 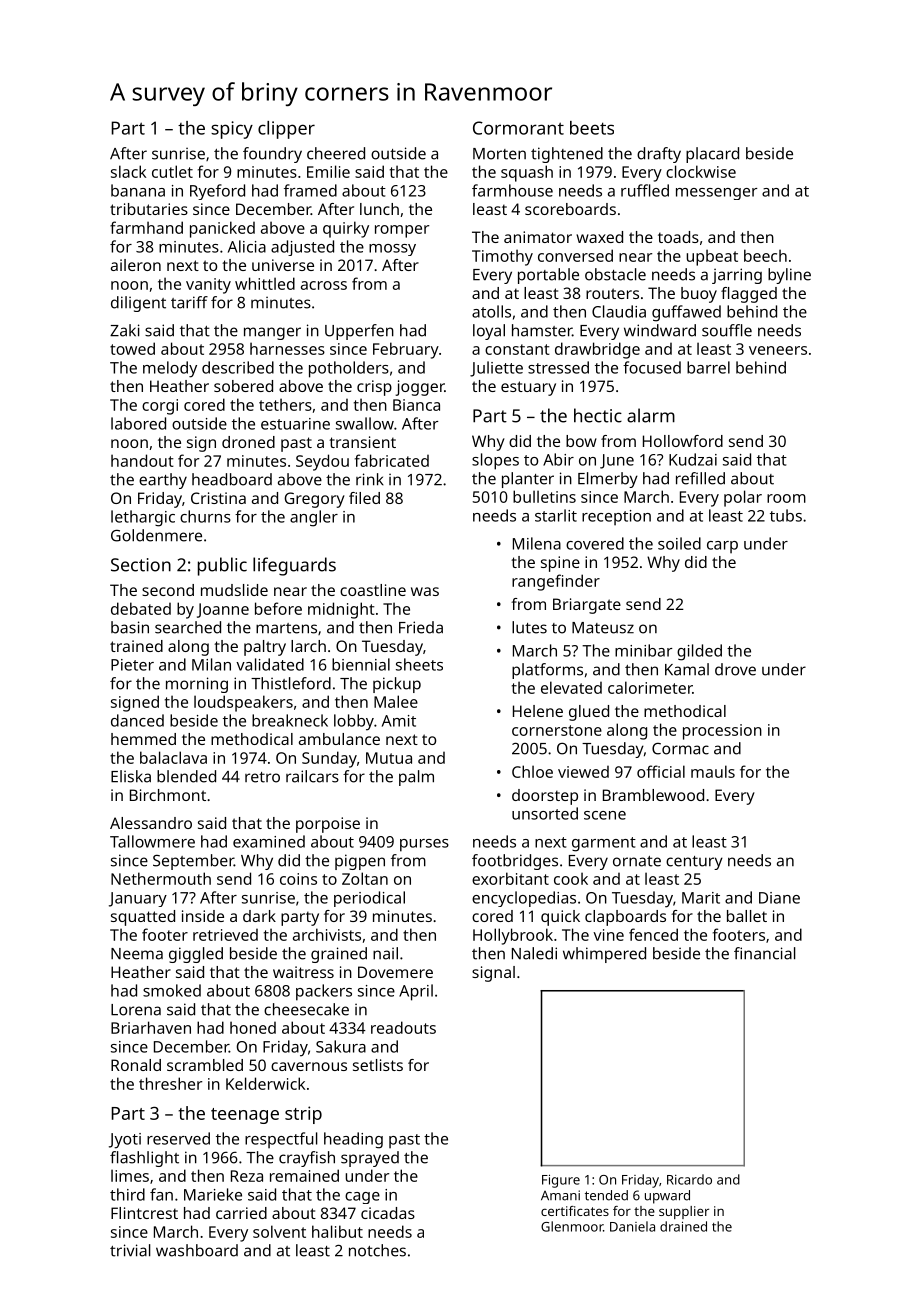 I want to click on trivial, so click(x=130, y=1250).
